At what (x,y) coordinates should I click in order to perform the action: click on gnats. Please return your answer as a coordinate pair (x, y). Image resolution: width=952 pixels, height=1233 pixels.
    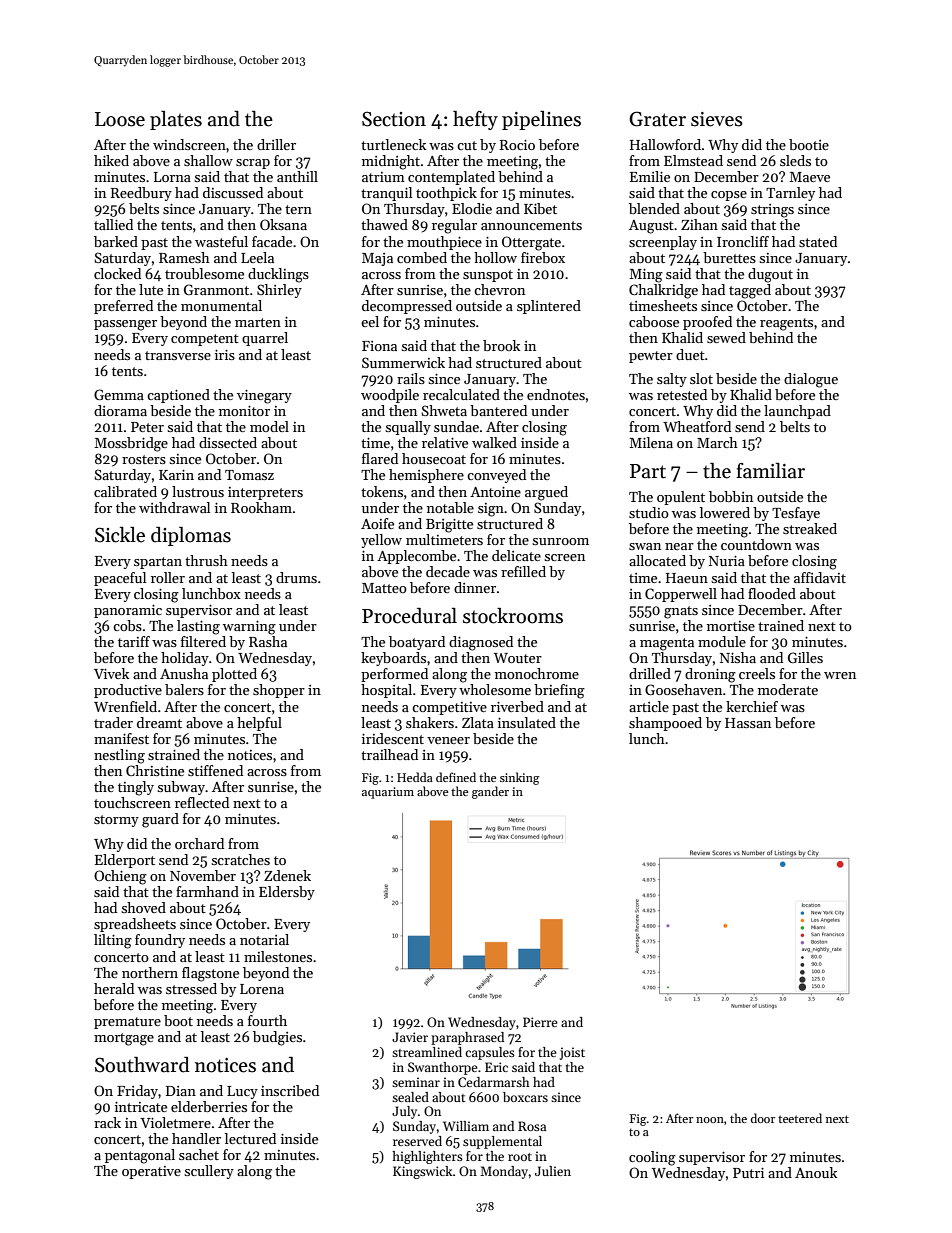
    Looking at the image, I should click on (681, 612).
